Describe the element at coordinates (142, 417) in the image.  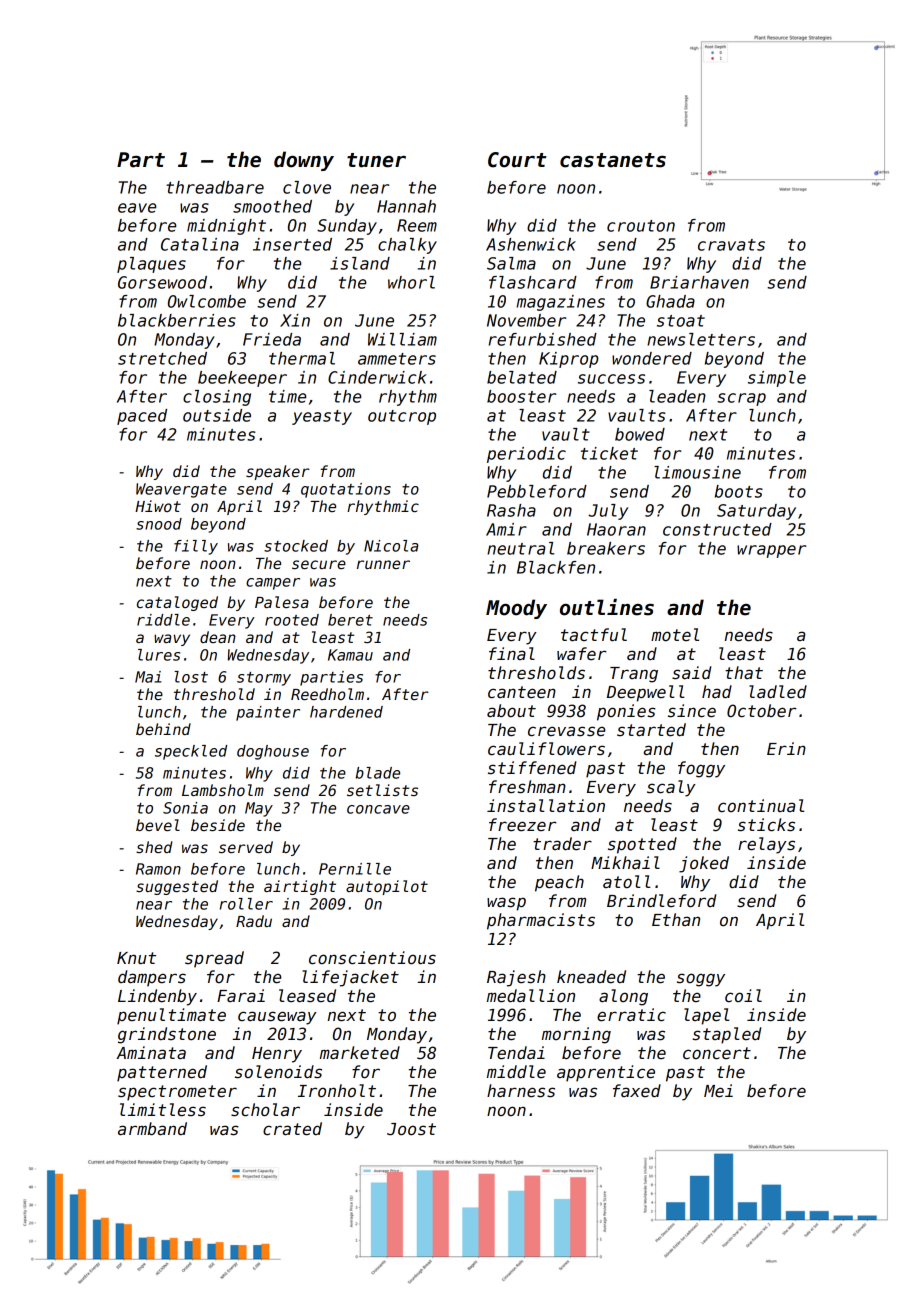
I see `paced` at that location.
